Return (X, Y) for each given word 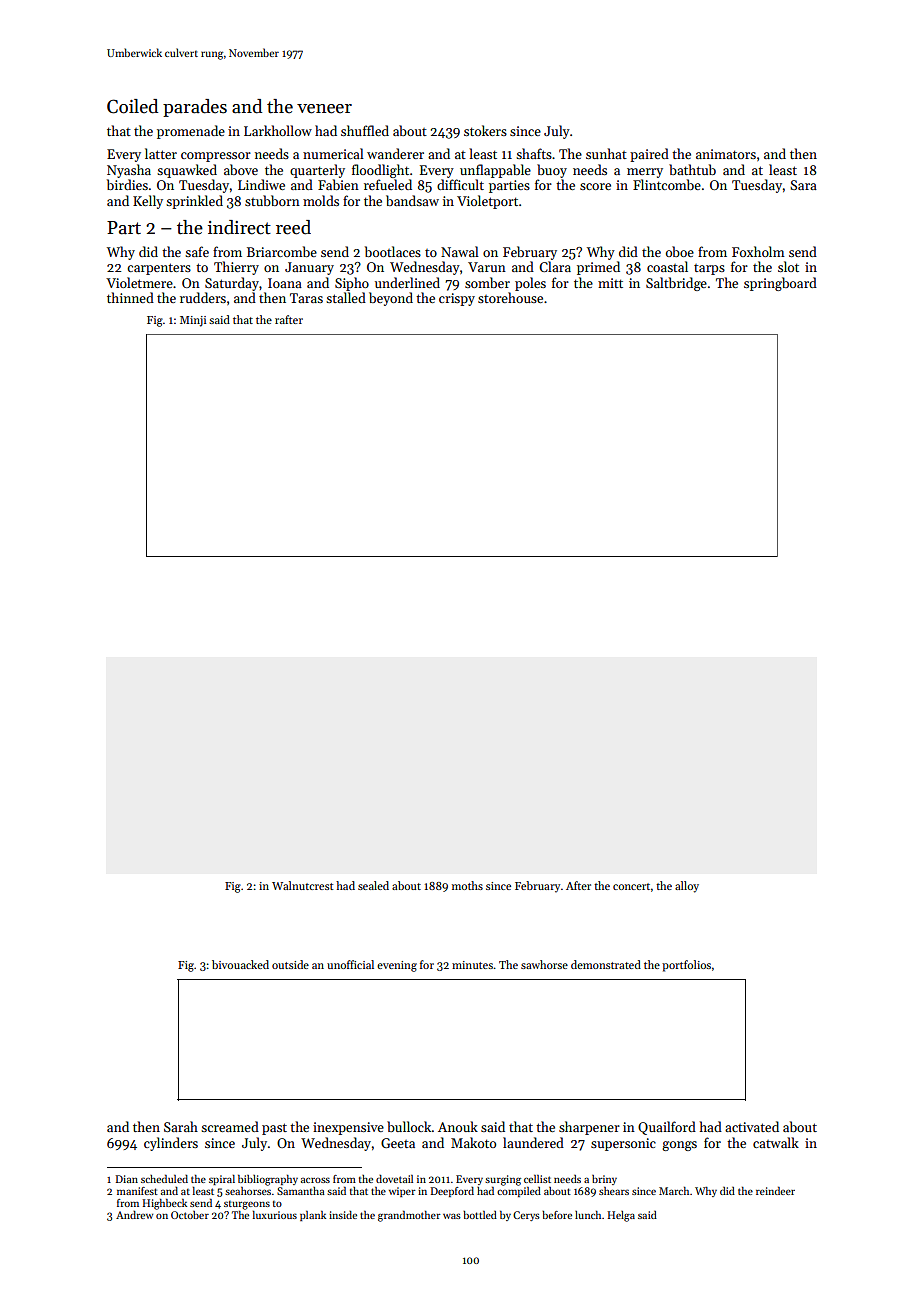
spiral (222, 1180)
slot (788, 266)
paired (649, 155)
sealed (373, 885)
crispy (457, 299)
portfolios (686, 966)
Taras (306, 298)
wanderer (395, 153)
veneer (324, 109)
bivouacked (240, 964)
